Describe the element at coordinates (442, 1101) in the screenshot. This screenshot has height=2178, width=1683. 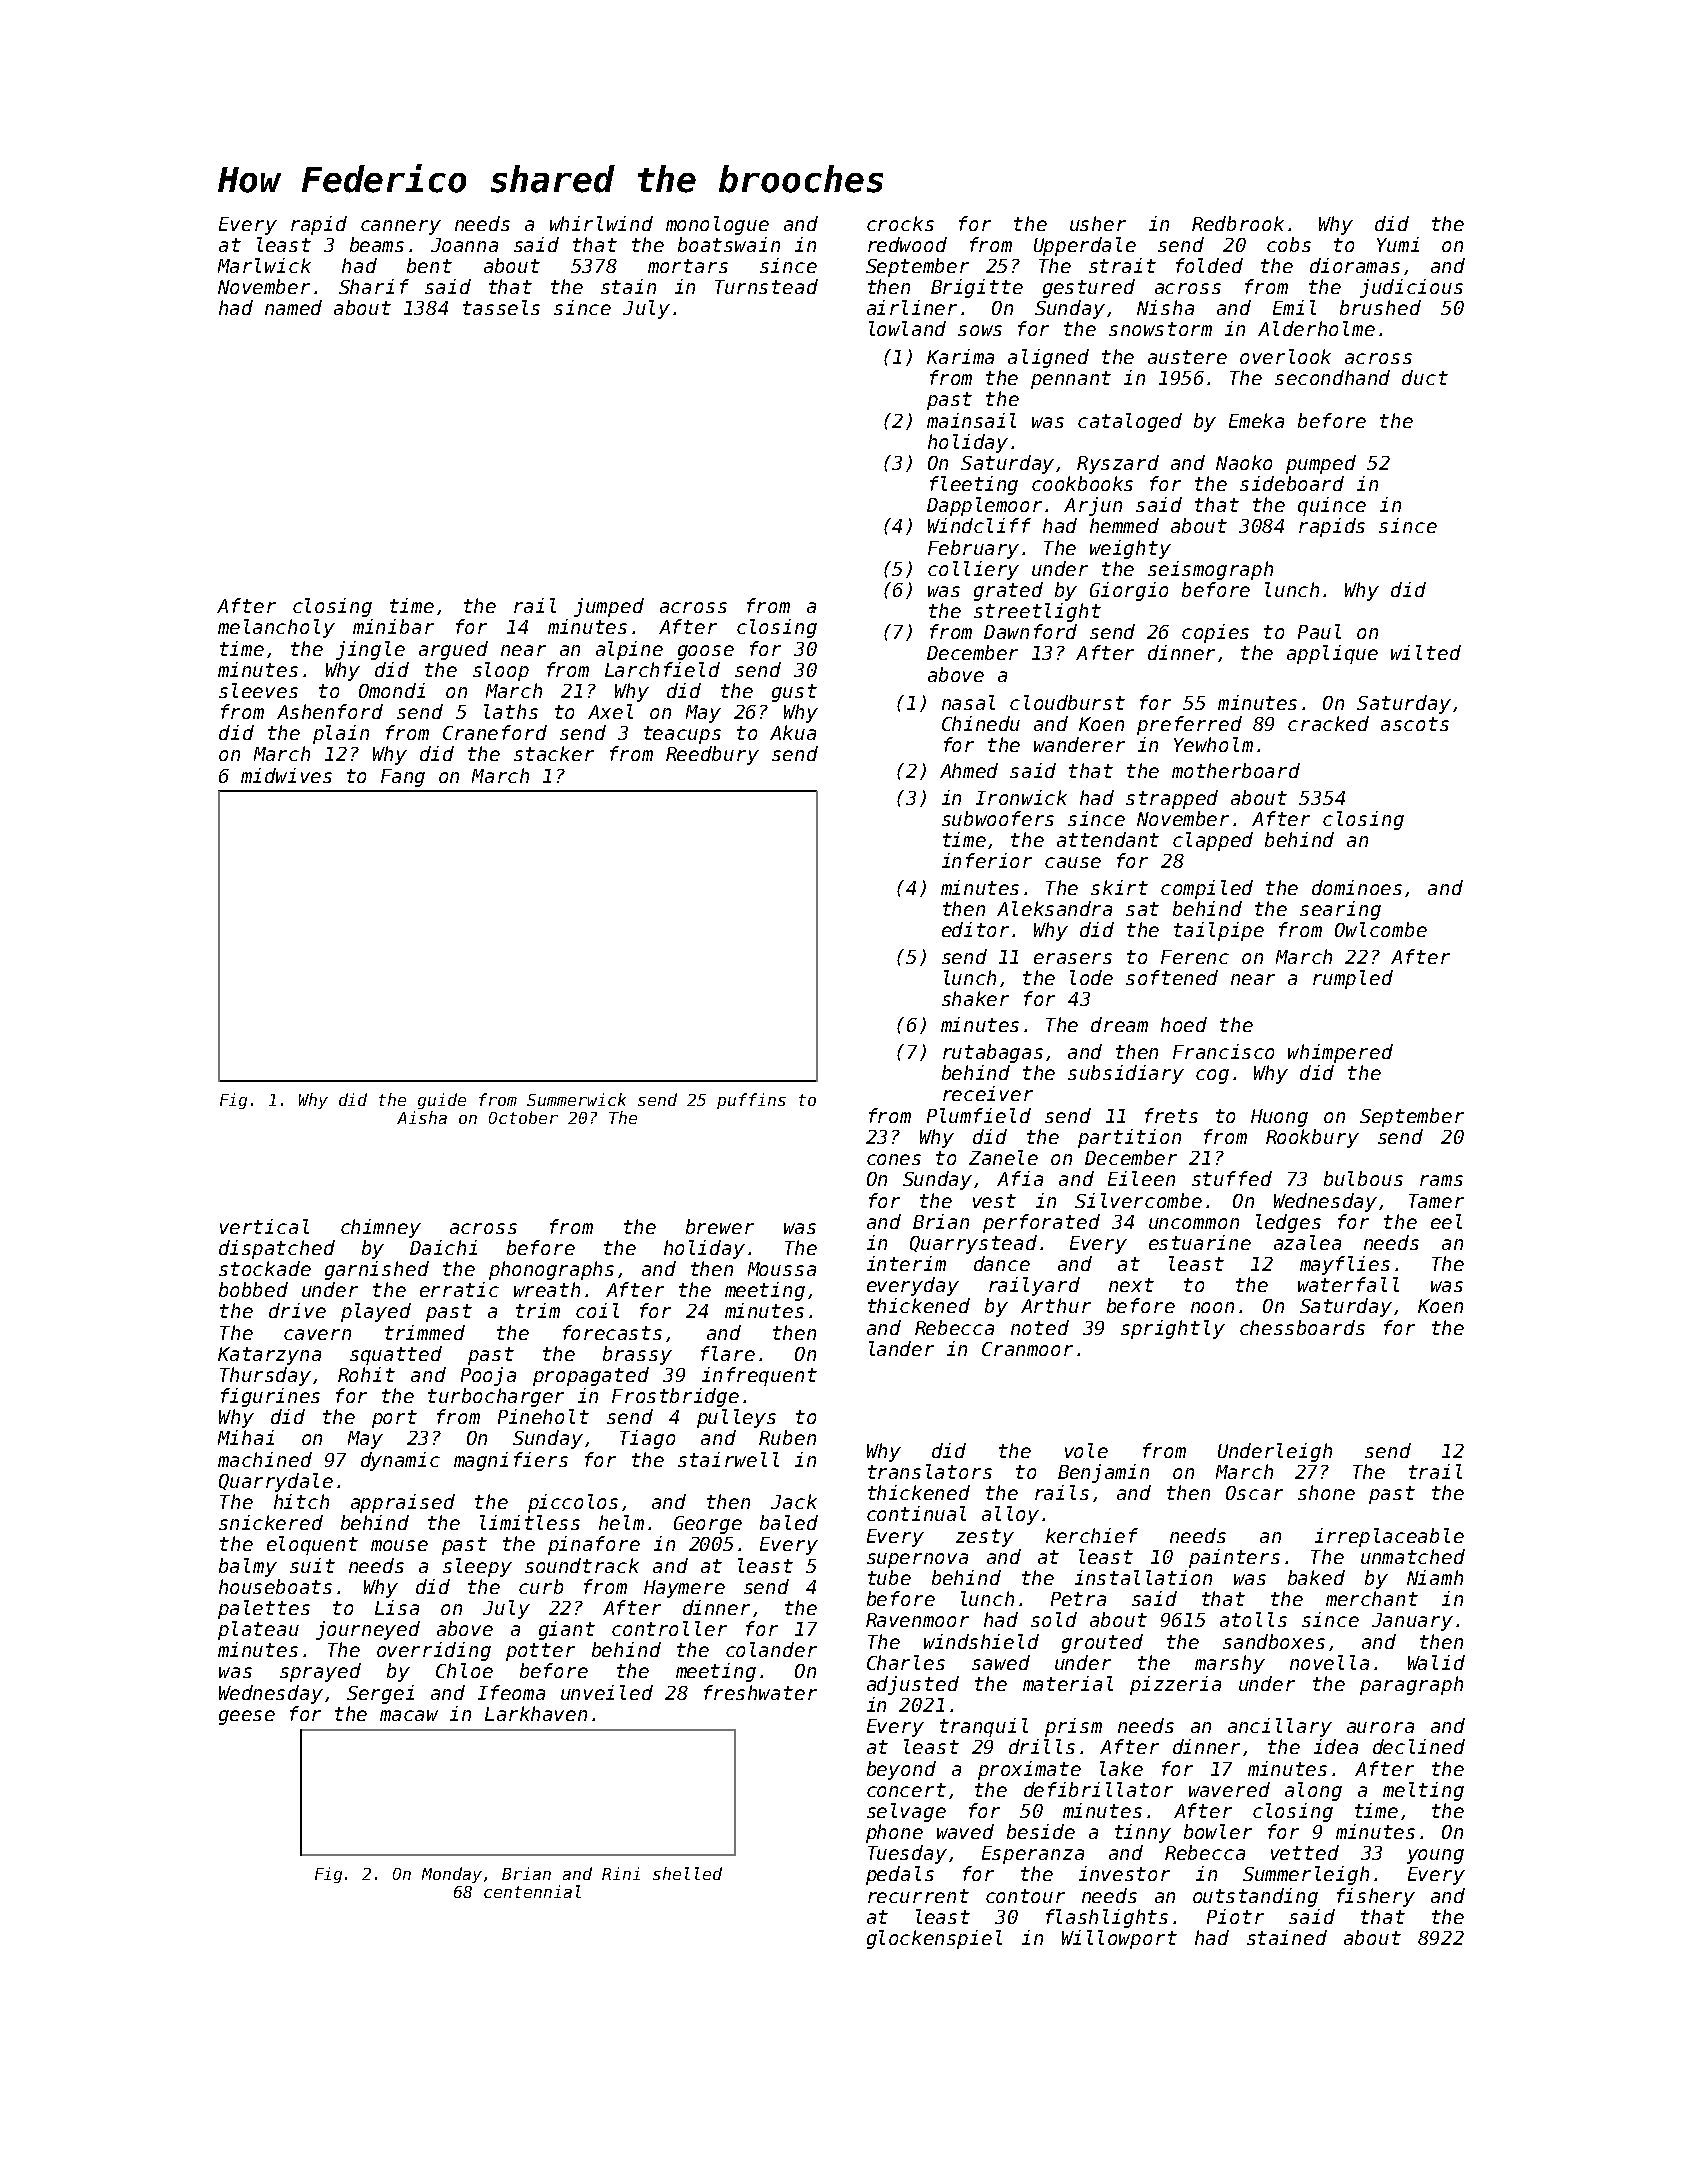
I see `guide` at that location.
